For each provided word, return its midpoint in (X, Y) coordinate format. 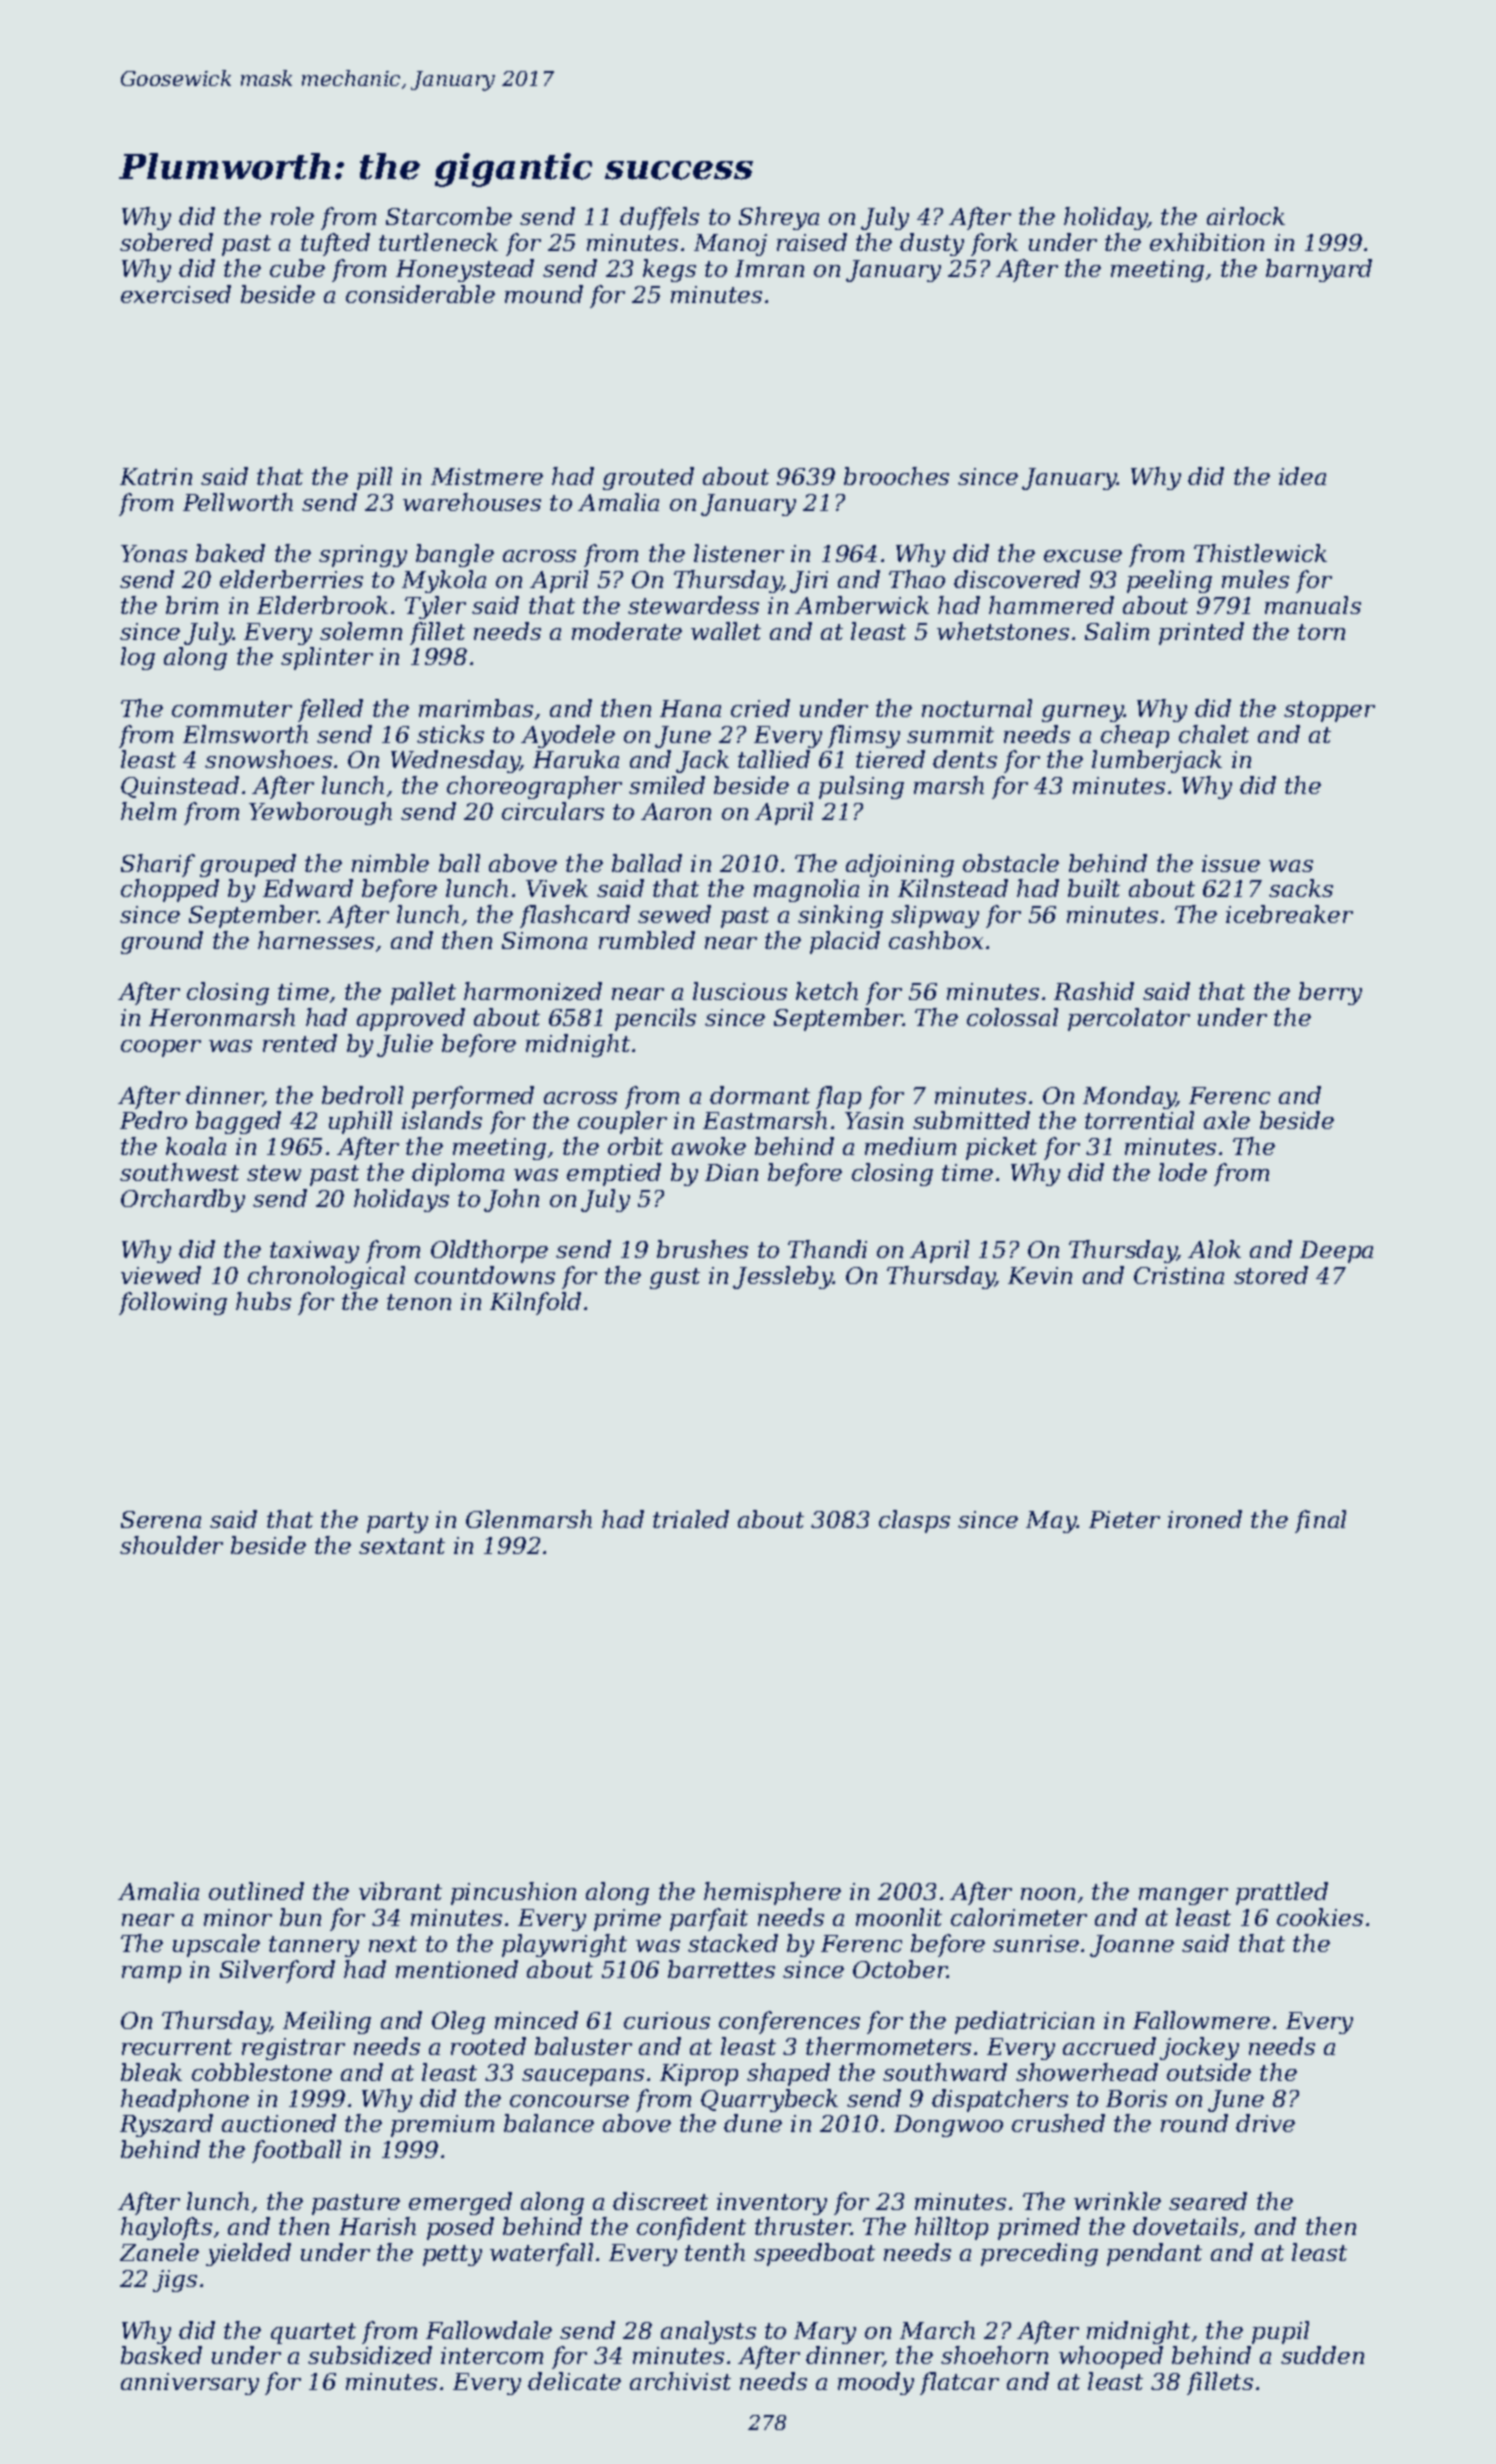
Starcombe (449, 216)
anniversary (190, 2384)
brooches (896, 476)
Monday (1130, 1097)
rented (300, 1043)
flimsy (864, 736)
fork (994, 244)
